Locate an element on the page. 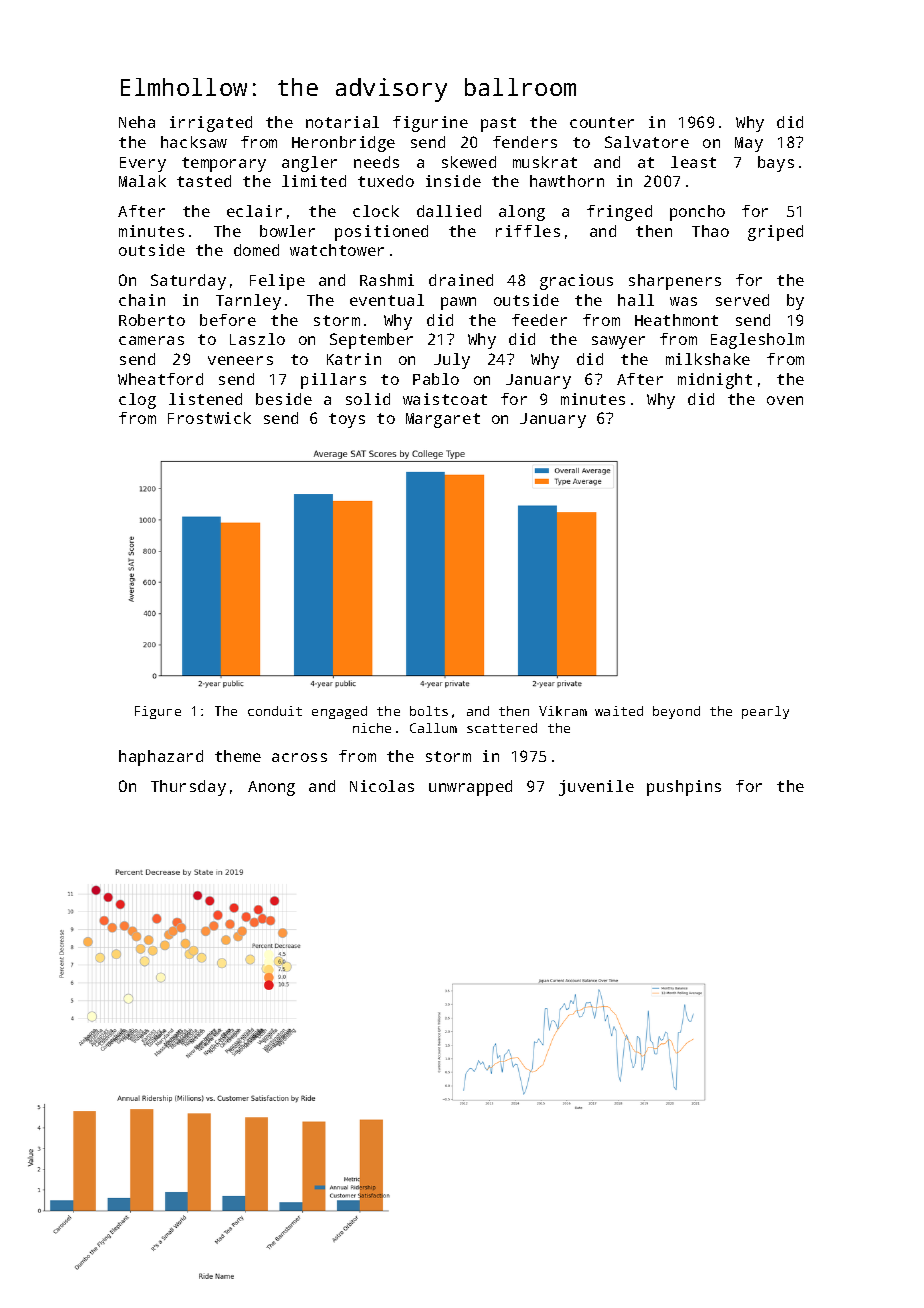 The height and width of the document is (1308, 924). oven is located at coordinates (785, 400).
